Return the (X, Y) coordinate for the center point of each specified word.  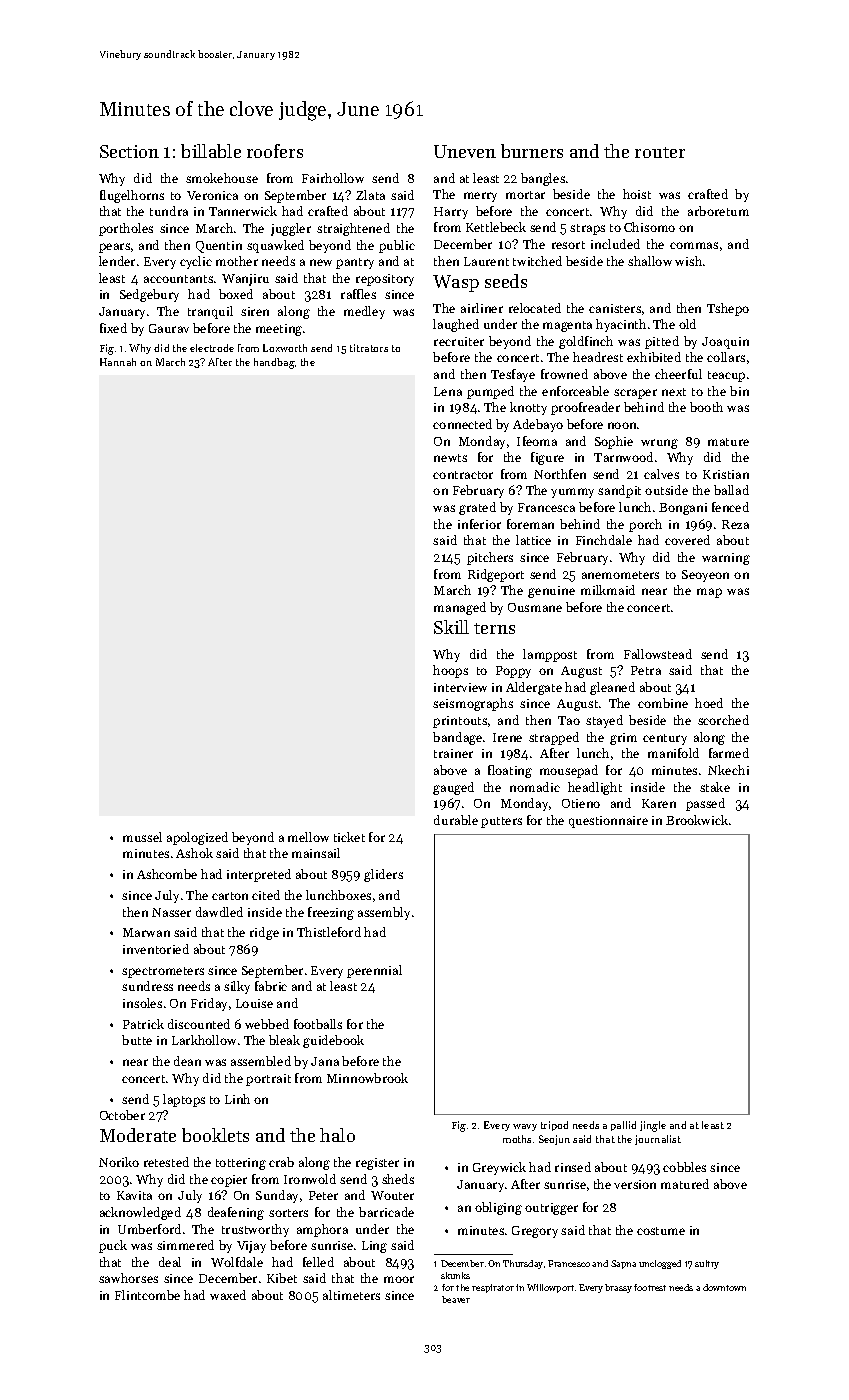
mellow (308, 837)
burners (532, 151)
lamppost (550, 655)
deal (170, 1262)
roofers (275, 151)
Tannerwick (243, 211)
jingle (653, 1126)
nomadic (535, 787)
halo (337, 1135)
